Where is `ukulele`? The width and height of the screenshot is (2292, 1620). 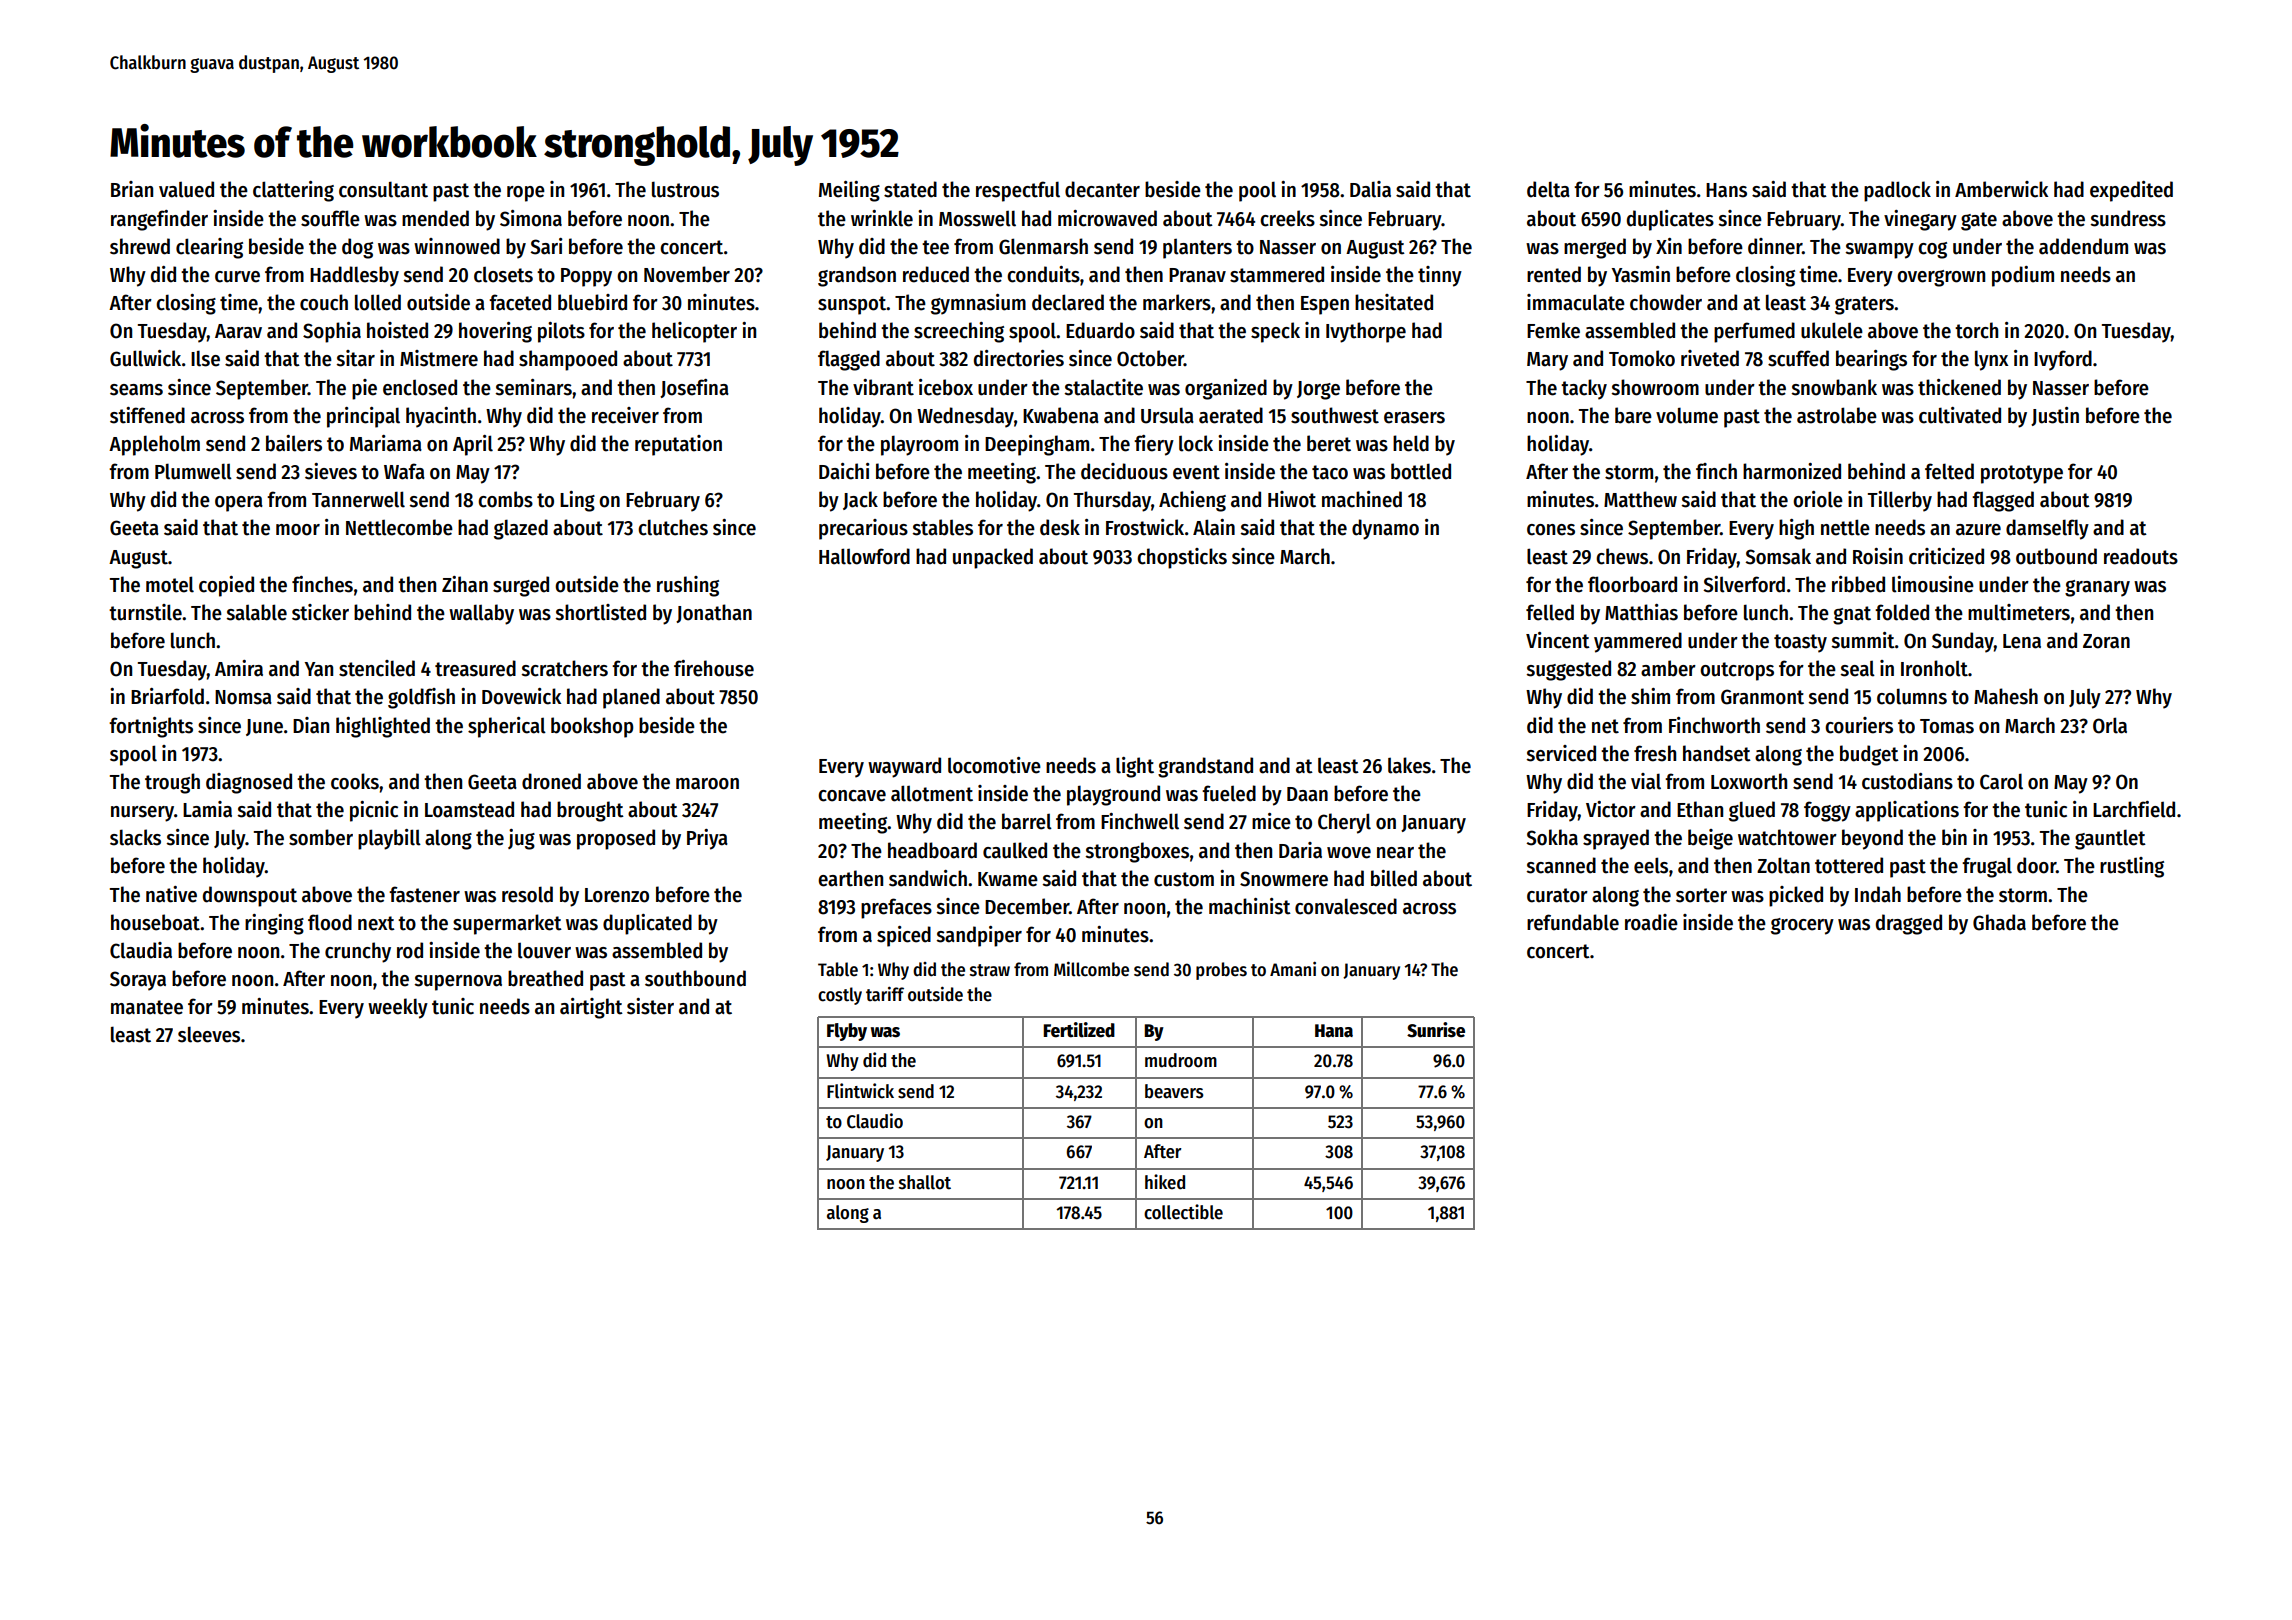 ukulele is located at coordinates (1832, 330).
